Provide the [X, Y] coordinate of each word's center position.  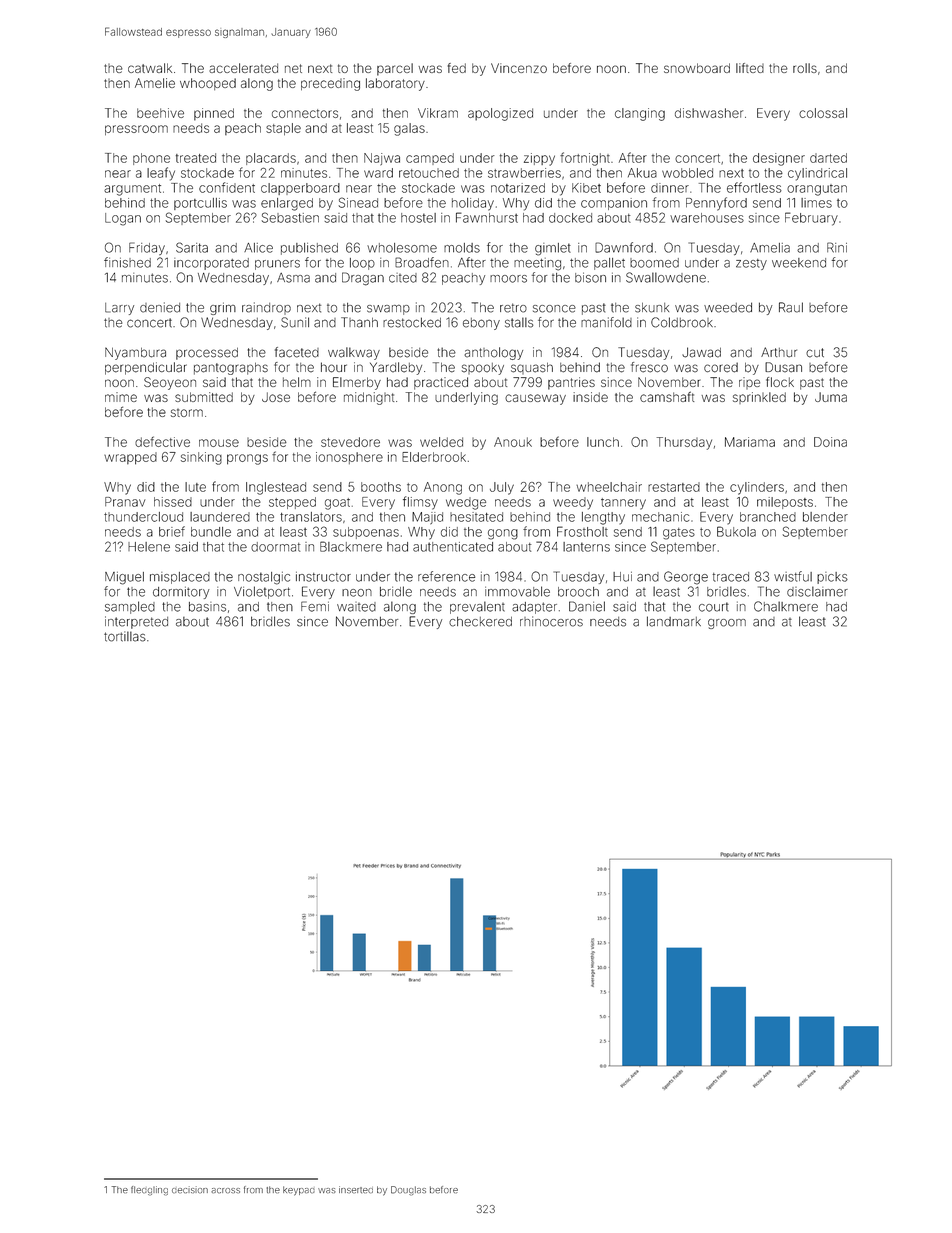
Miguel [124, 578]
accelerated [243, 68]
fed [457, 68]
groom [727, 624]
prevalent [477, 607]
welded [441, 442]
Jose [276, 397]
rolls [805, 68]
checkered [480, 622]
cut [815, 353]
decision [190, 1189]
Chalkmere [786, 606]
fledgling [149, 1191]
